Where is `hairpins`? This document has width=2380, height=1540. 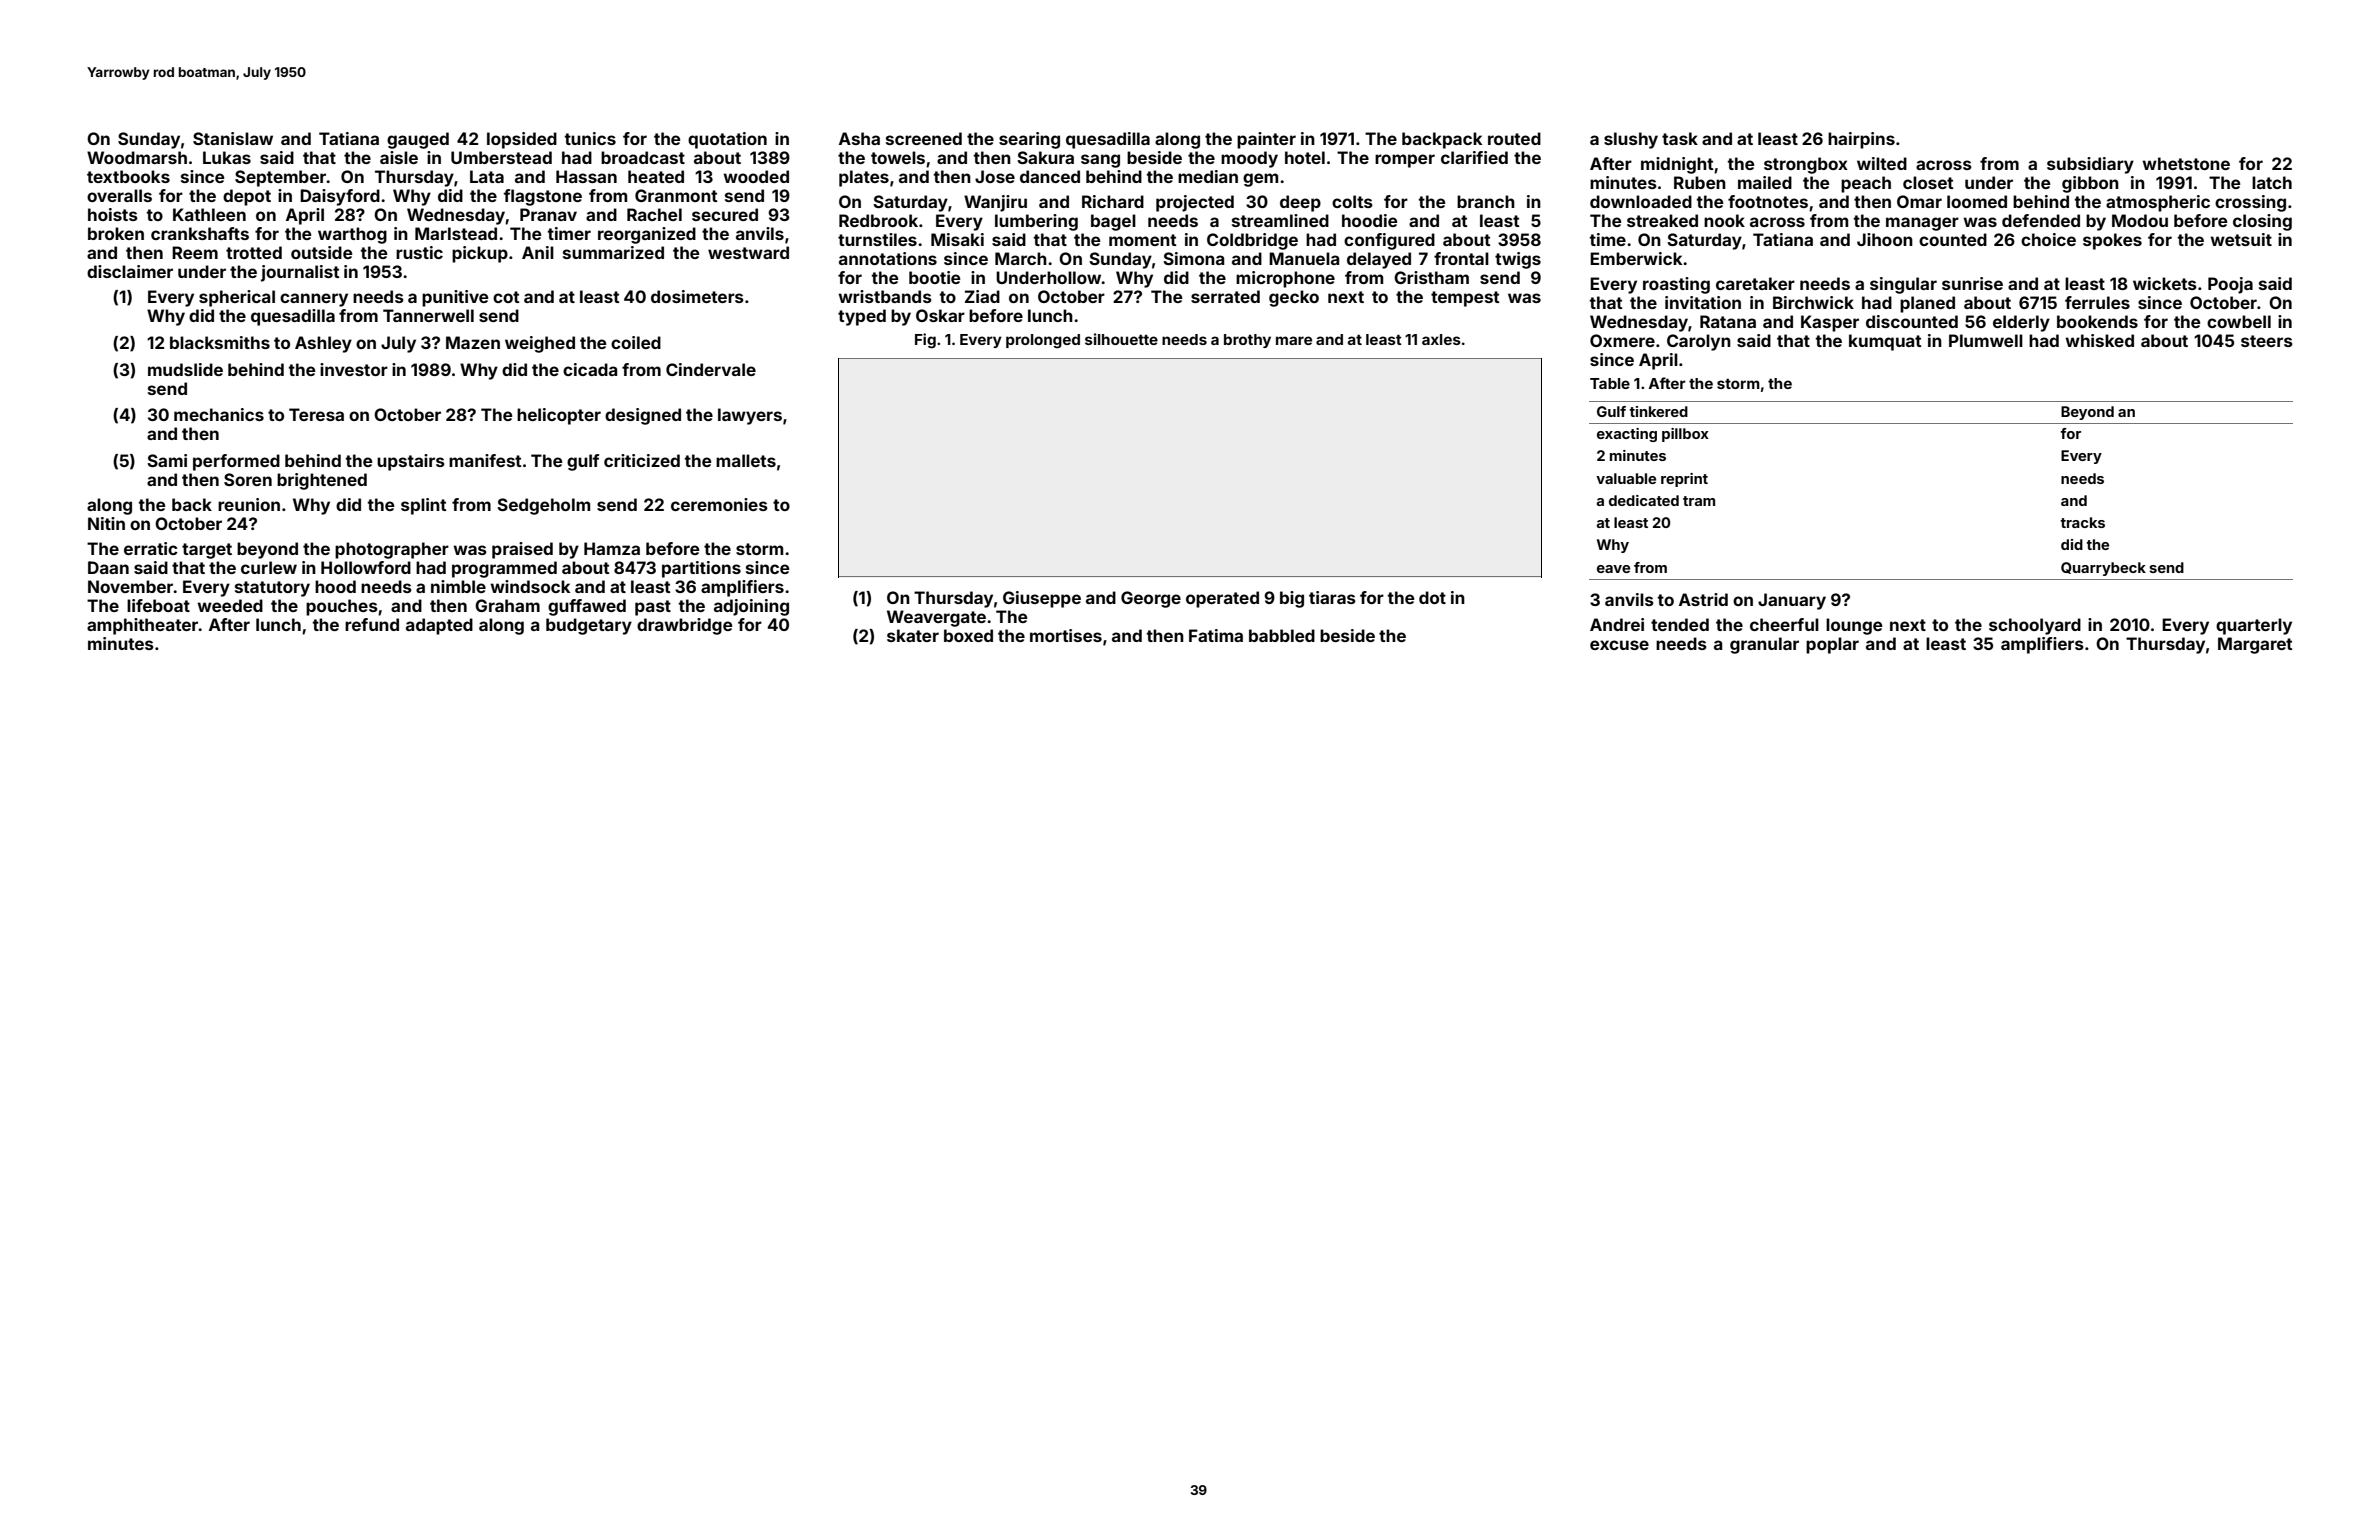 hairpins is located at coordinates (1861, 140).
